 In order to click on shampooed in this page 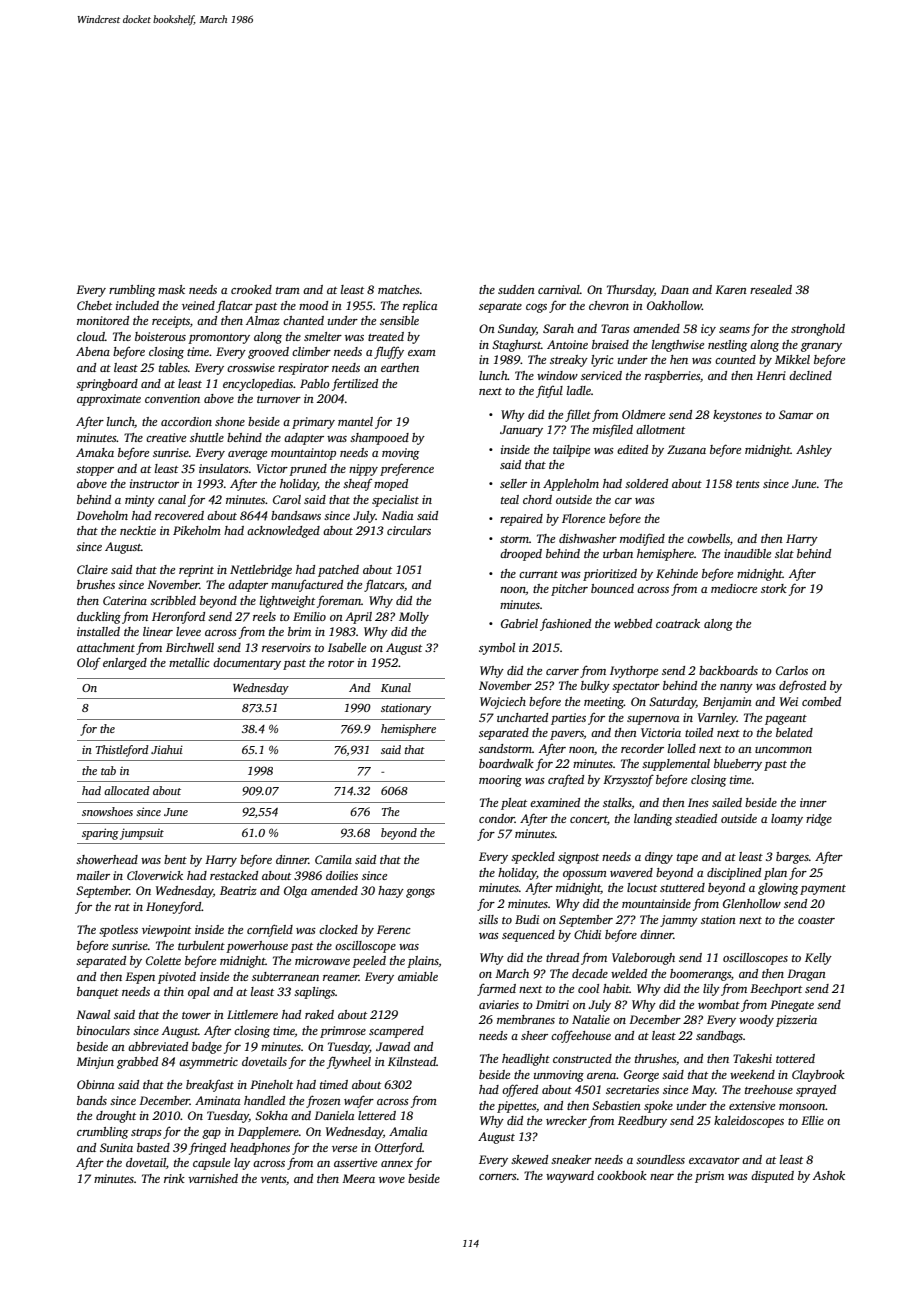, I will do `click(379, 439)`.
